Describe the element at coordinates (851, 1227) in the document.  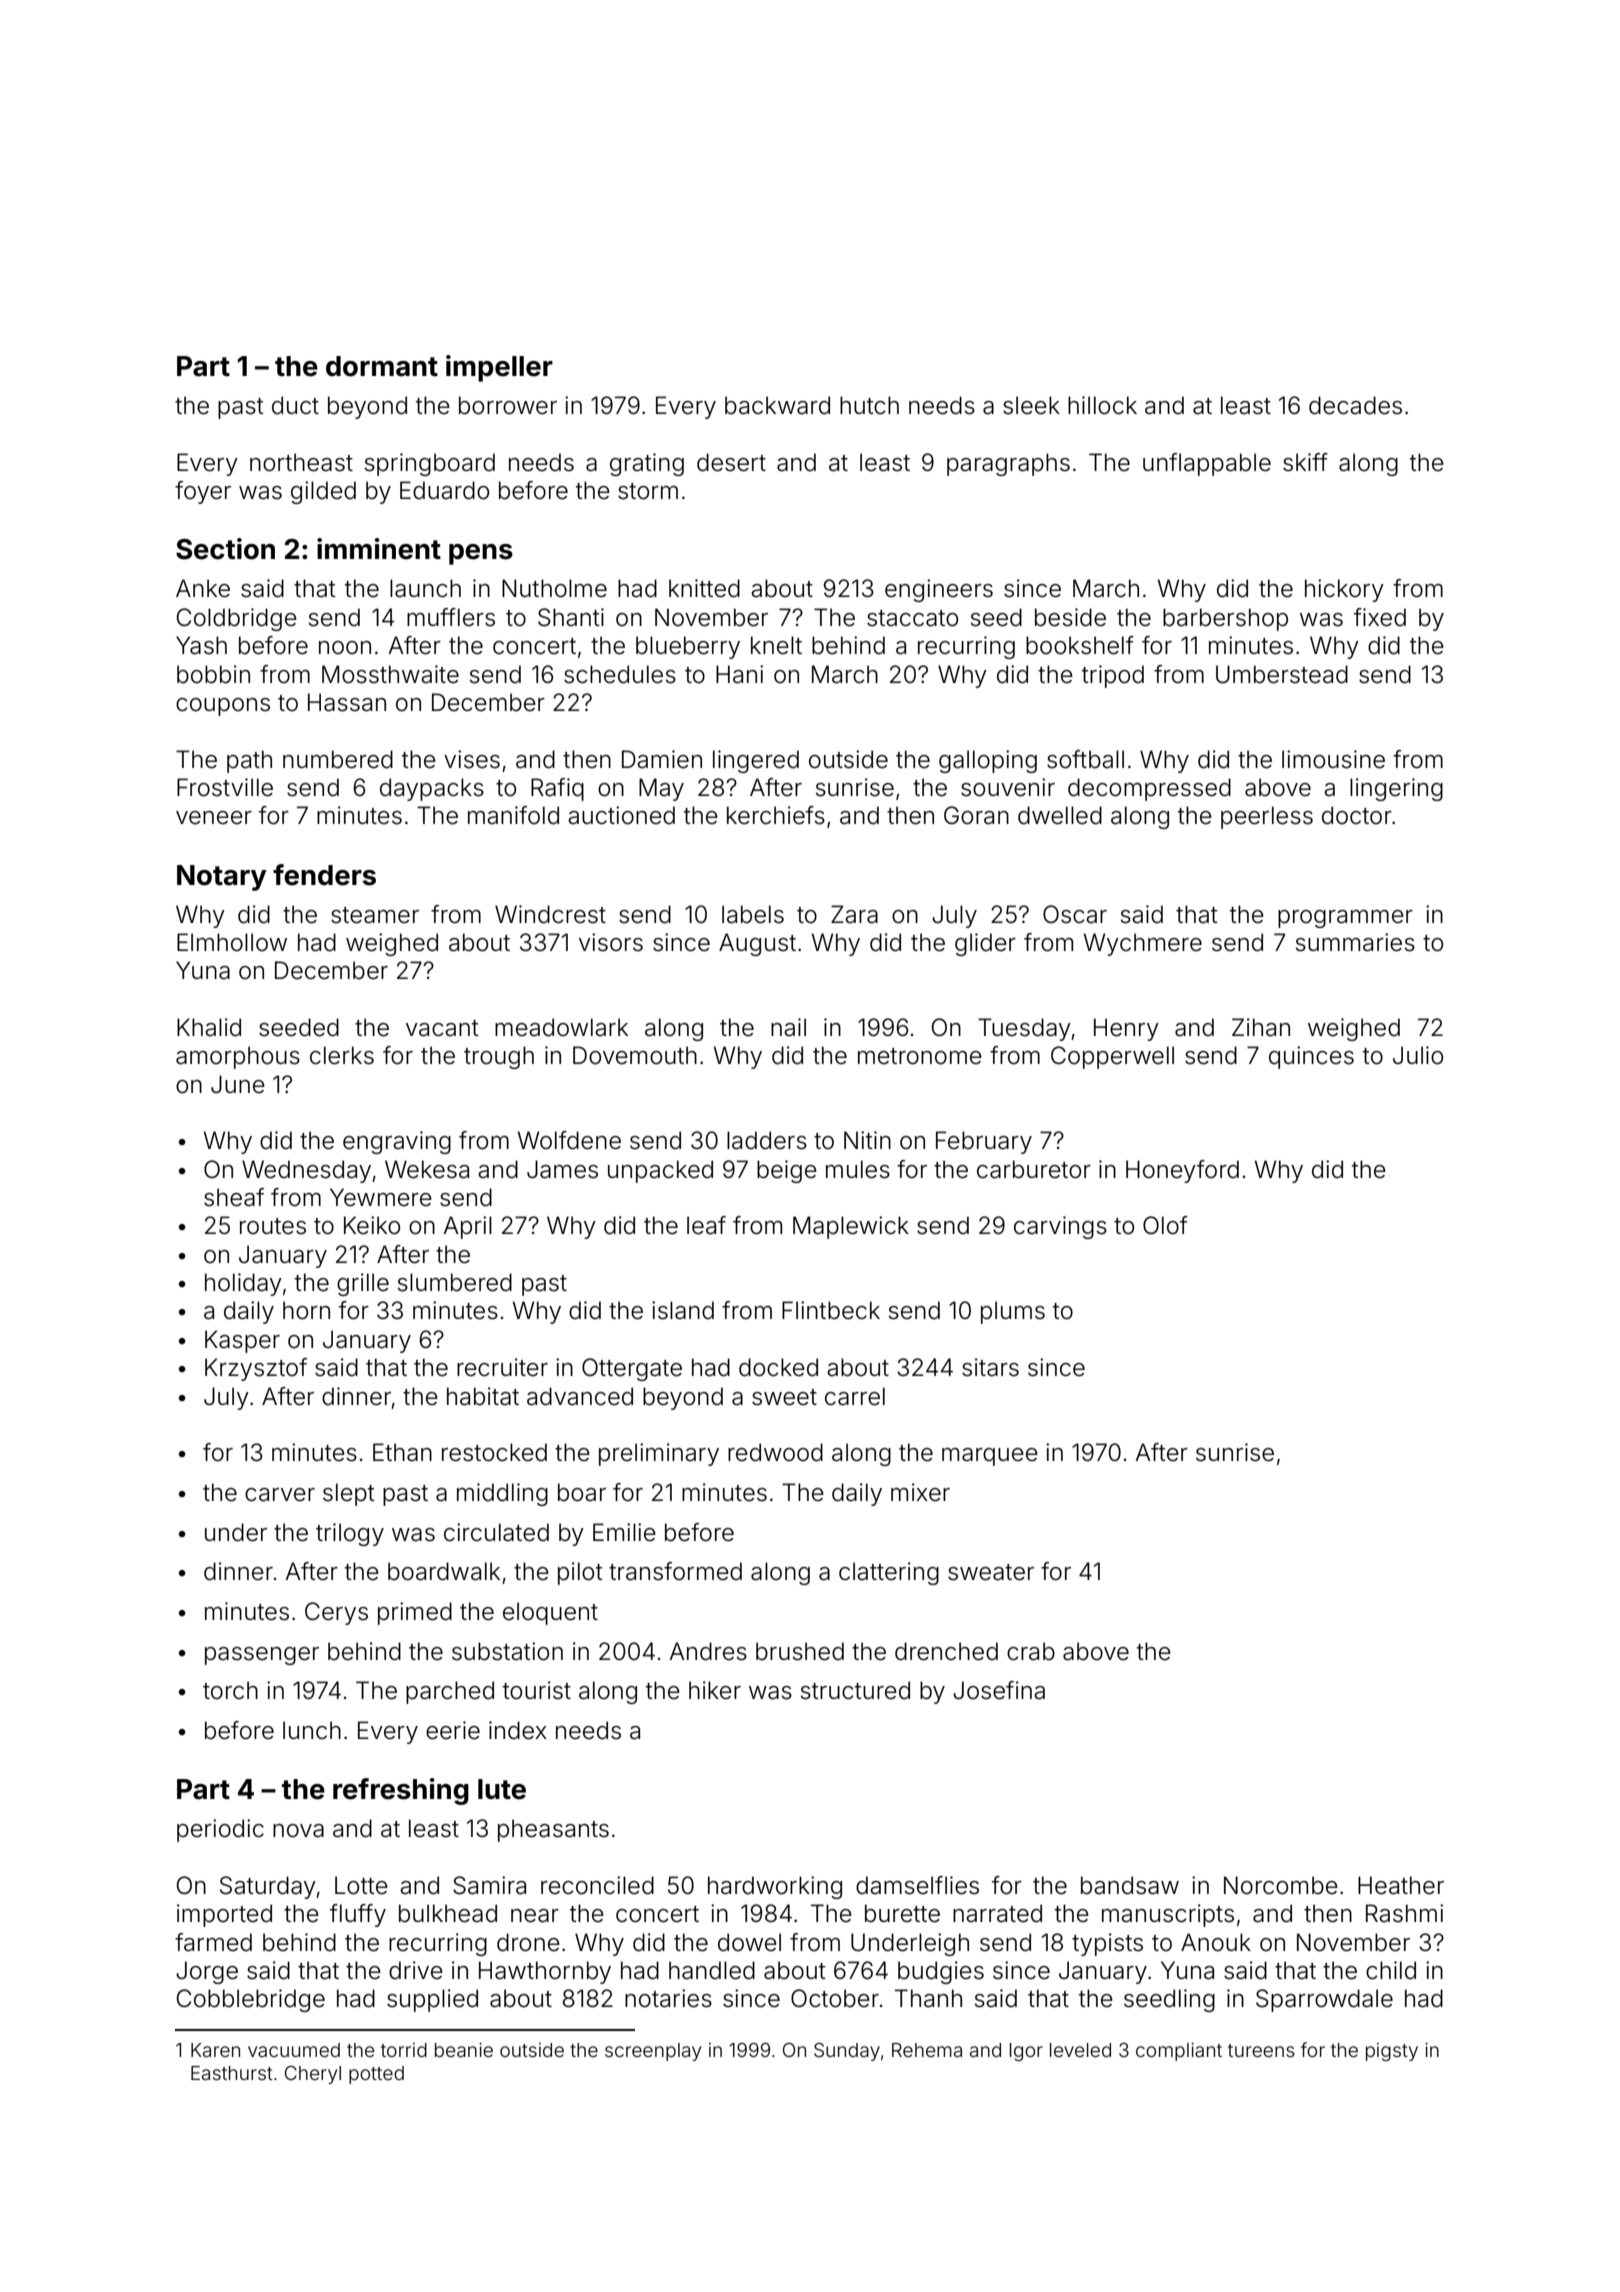
I see `Maplewick` at that location.
